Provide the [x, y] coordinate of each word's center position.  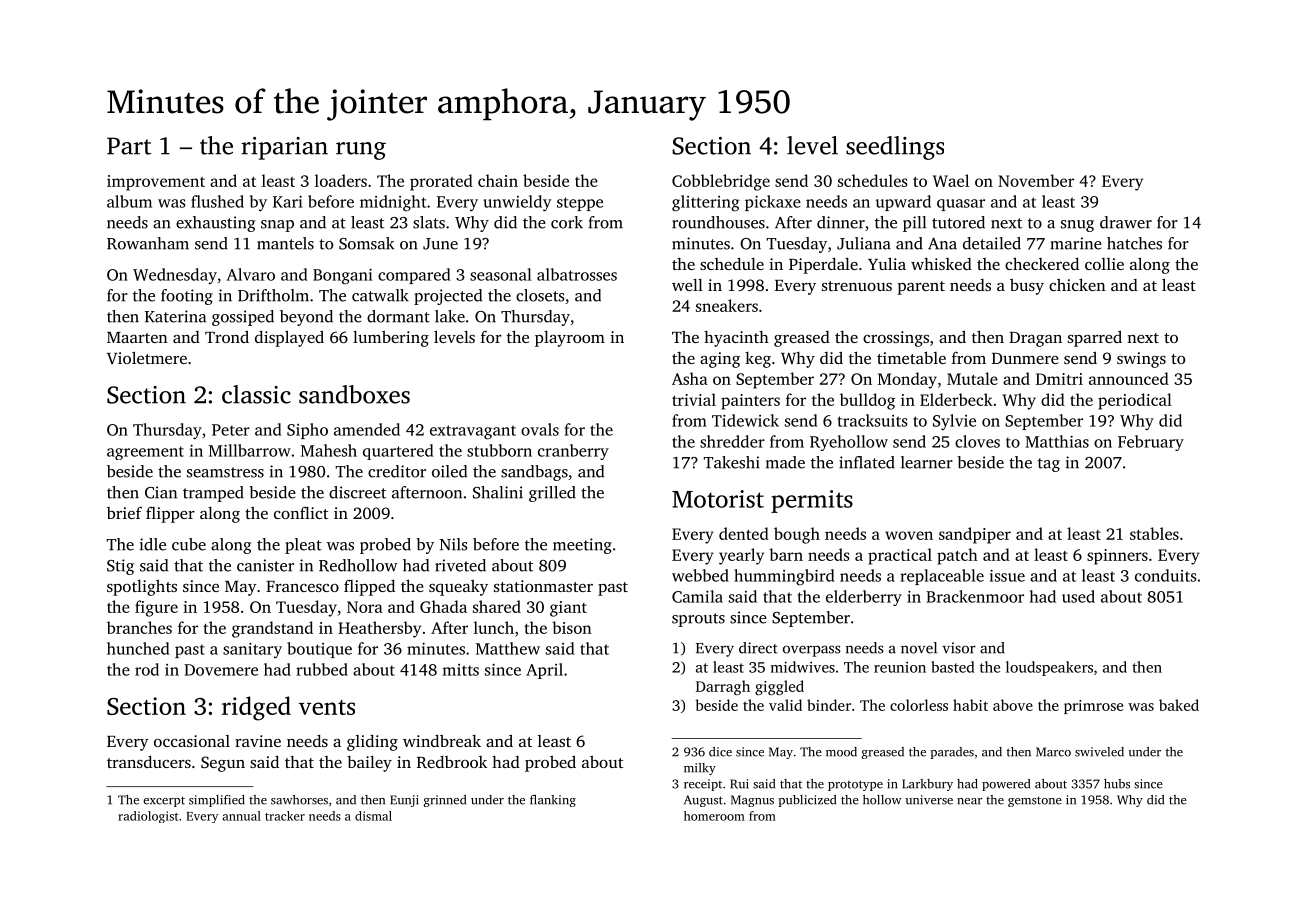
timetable [911, 357]
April [544, 671]
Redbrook [452, 761]
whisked [941, 264]
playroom [570, 339]
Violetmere [147, 357]
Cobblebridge [721, 182]
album [129, 201]
